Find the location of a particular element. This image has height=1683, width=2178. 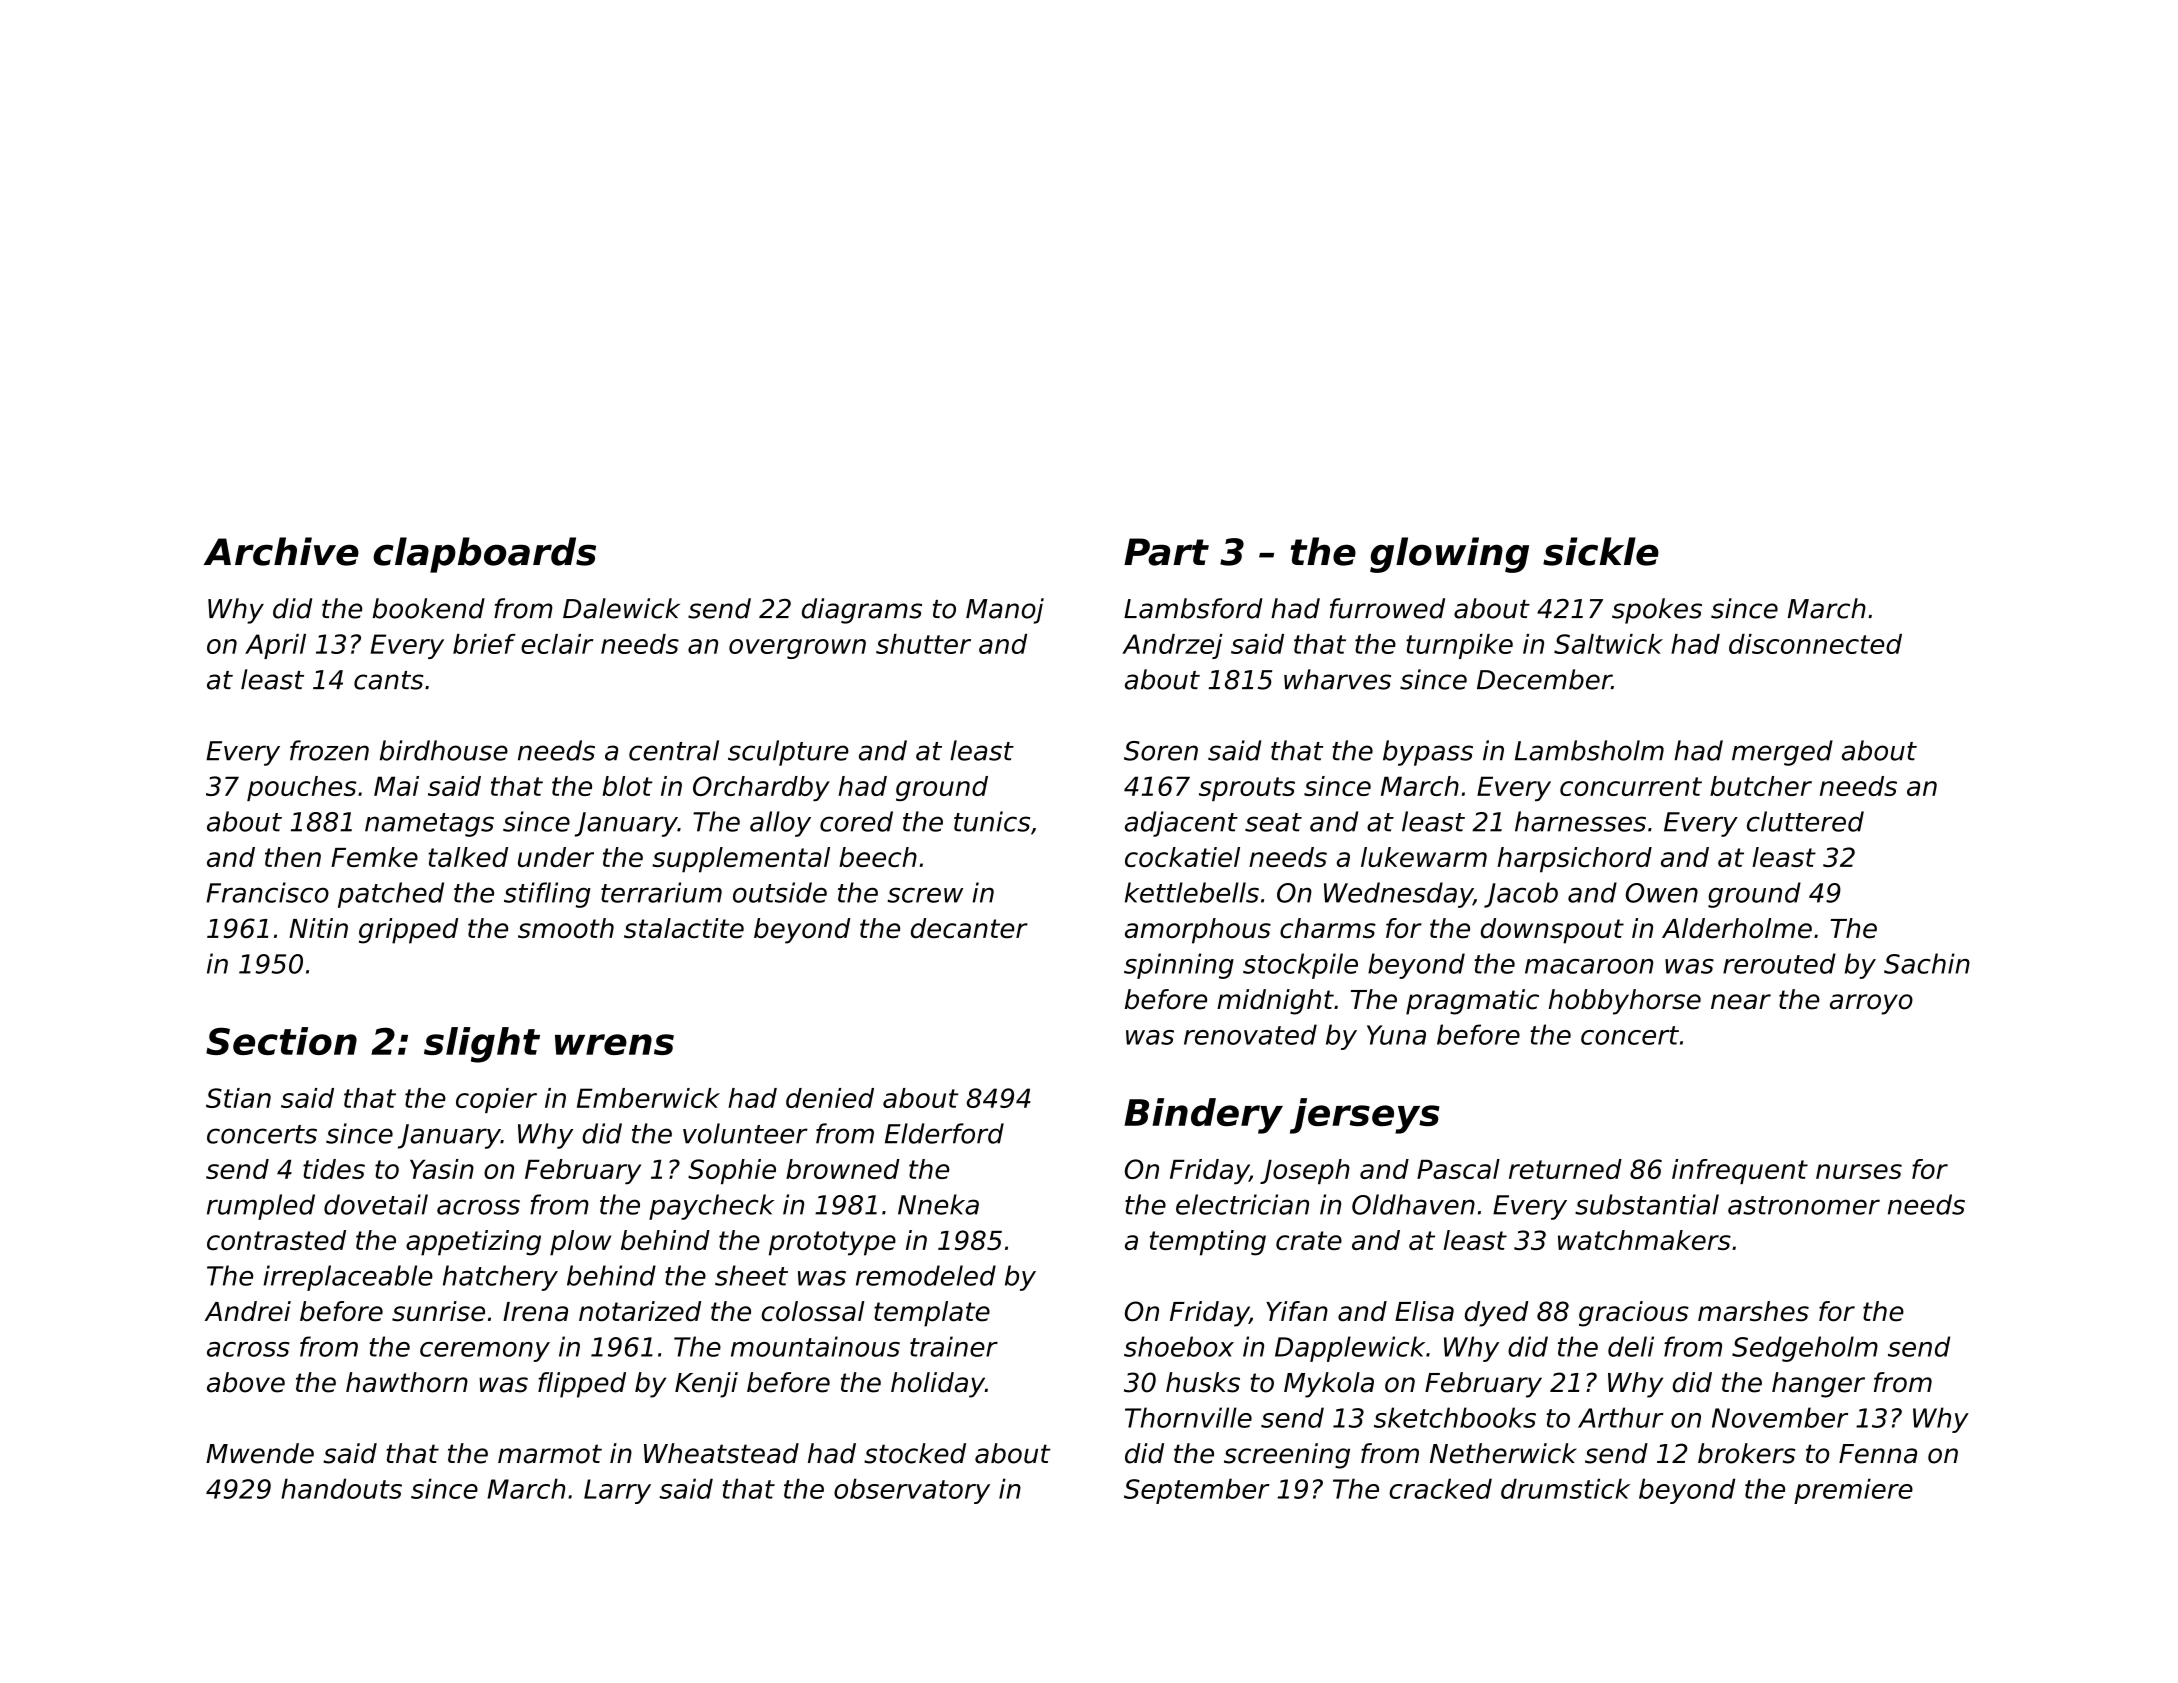

glowing is located at coordinates (1449, 555).
